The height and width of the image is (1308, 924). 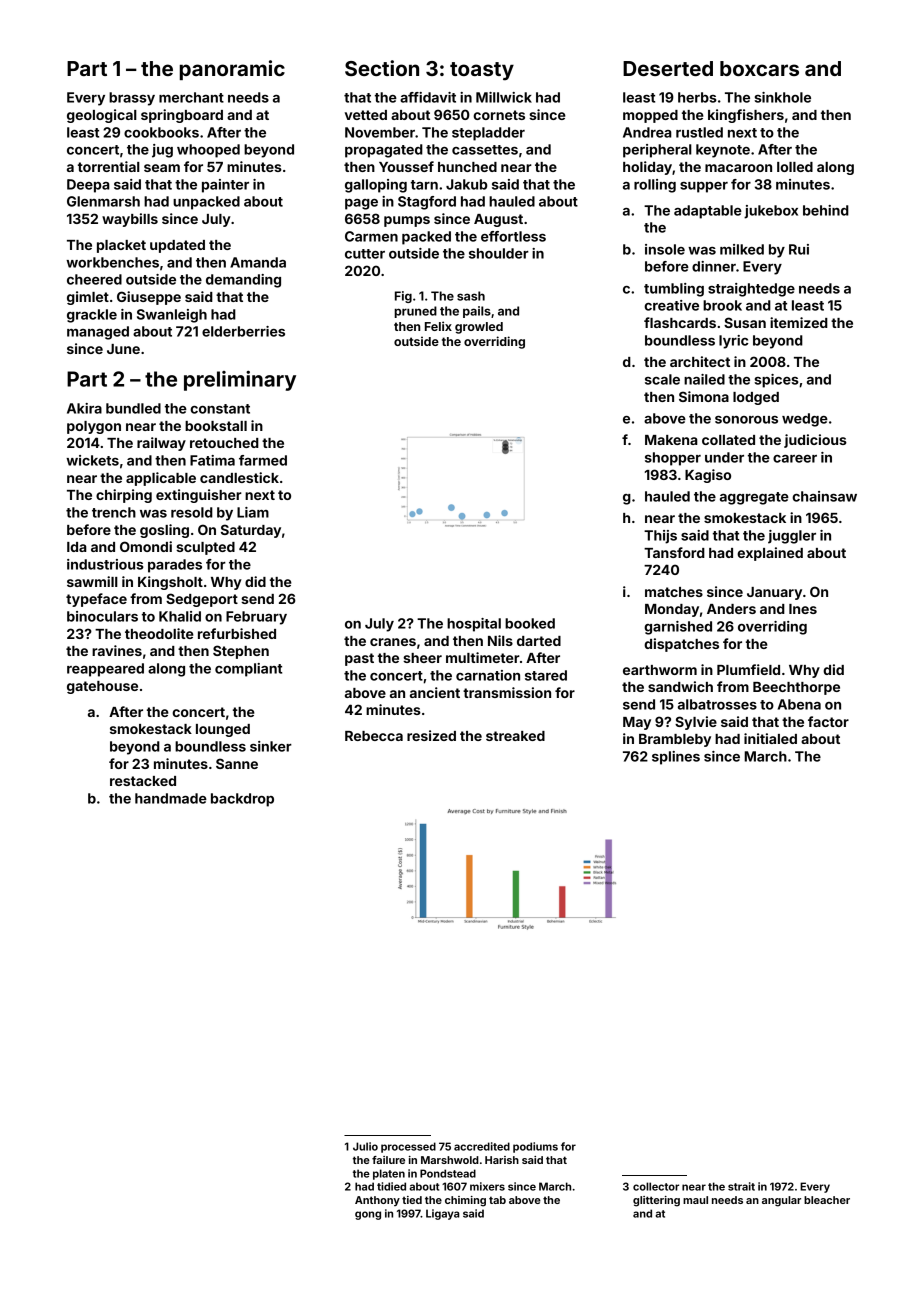 I want to click on podiums, so click(x=535, y=1147).
